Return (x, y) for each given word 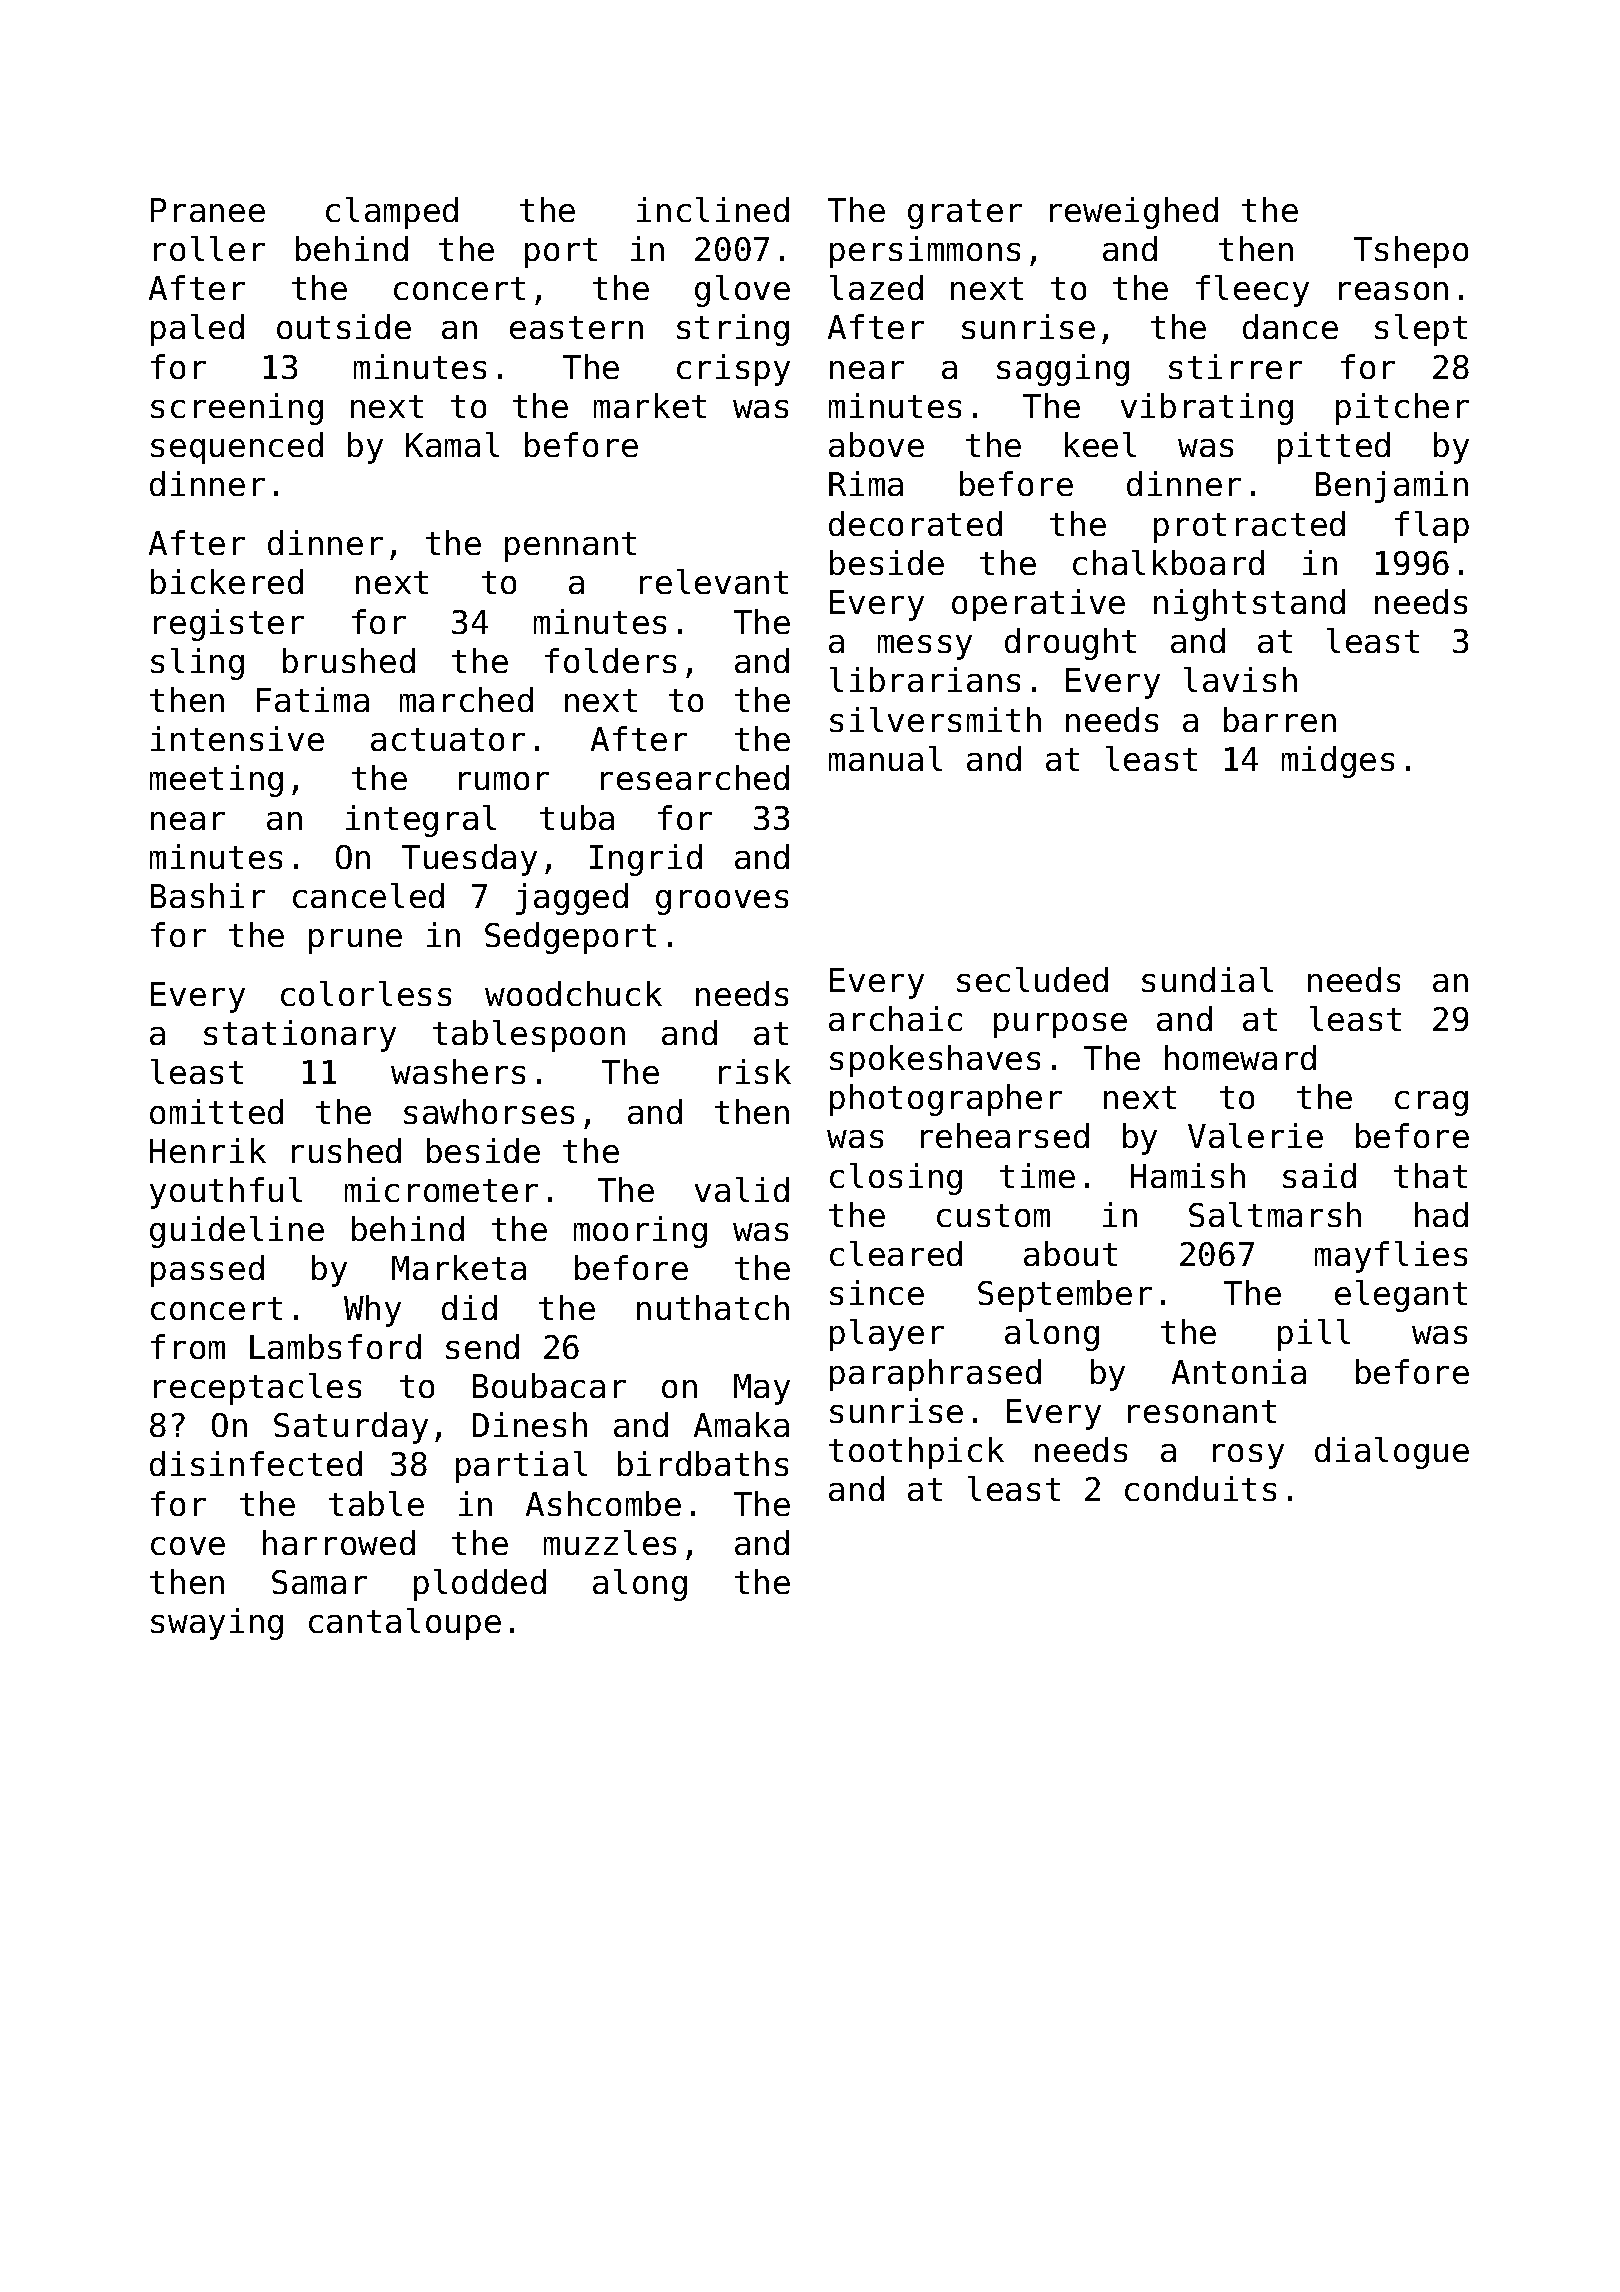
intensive (237, 738)
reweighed (1134, 213)
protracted (1249, 527)
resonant (1202, 1411)
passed (207, 1271)
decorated (915, 523)
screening (237, 409)
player (887, 1335)
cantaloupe (405, 1624)
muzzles (610, 1542)
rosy (1248, 1456)
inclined (713, 209)
